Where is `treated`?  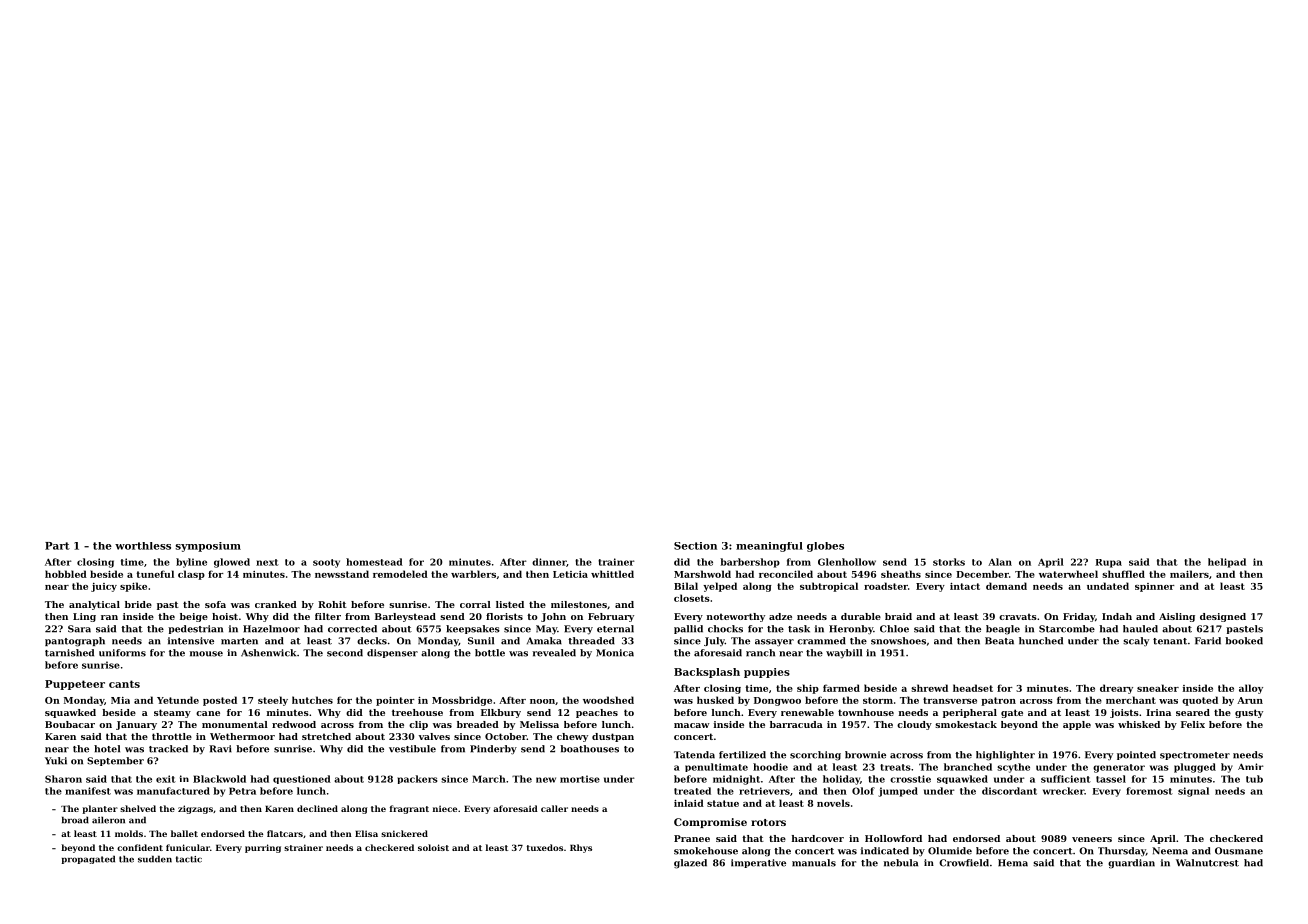
treated is located at coordinates (692, 791).
